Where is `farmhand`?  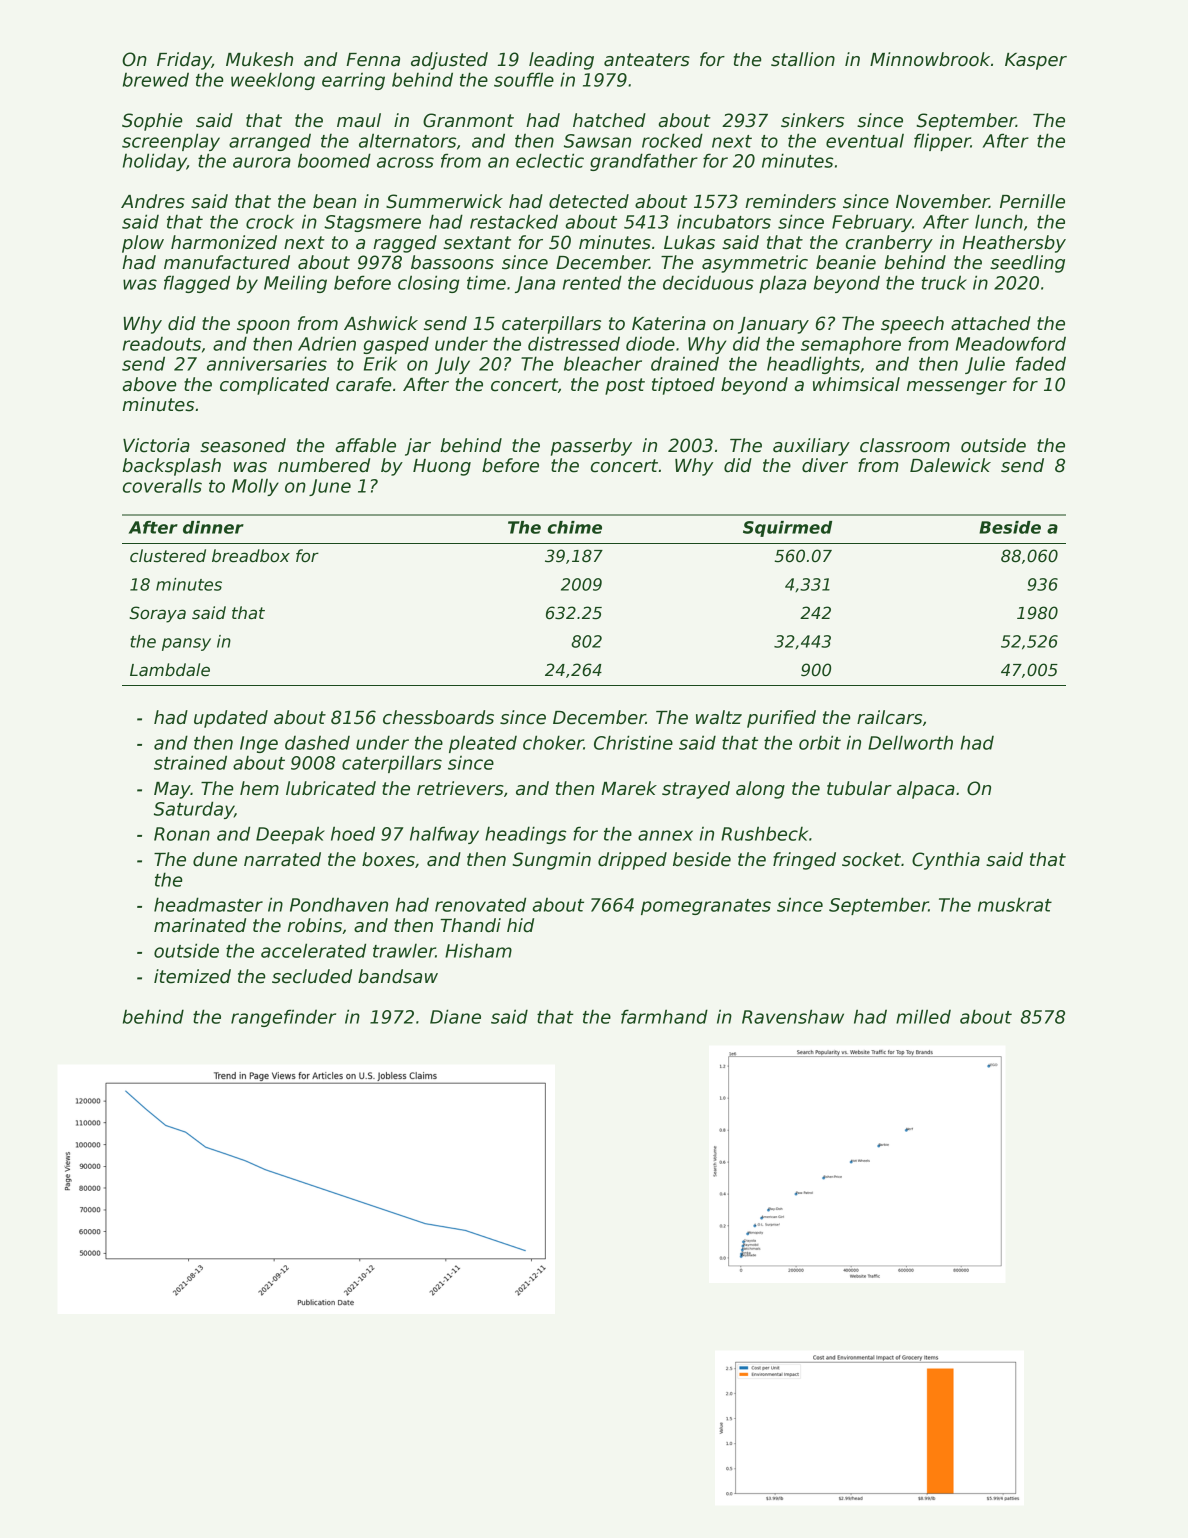 farmhand is located at coordinates (664, 1016).
